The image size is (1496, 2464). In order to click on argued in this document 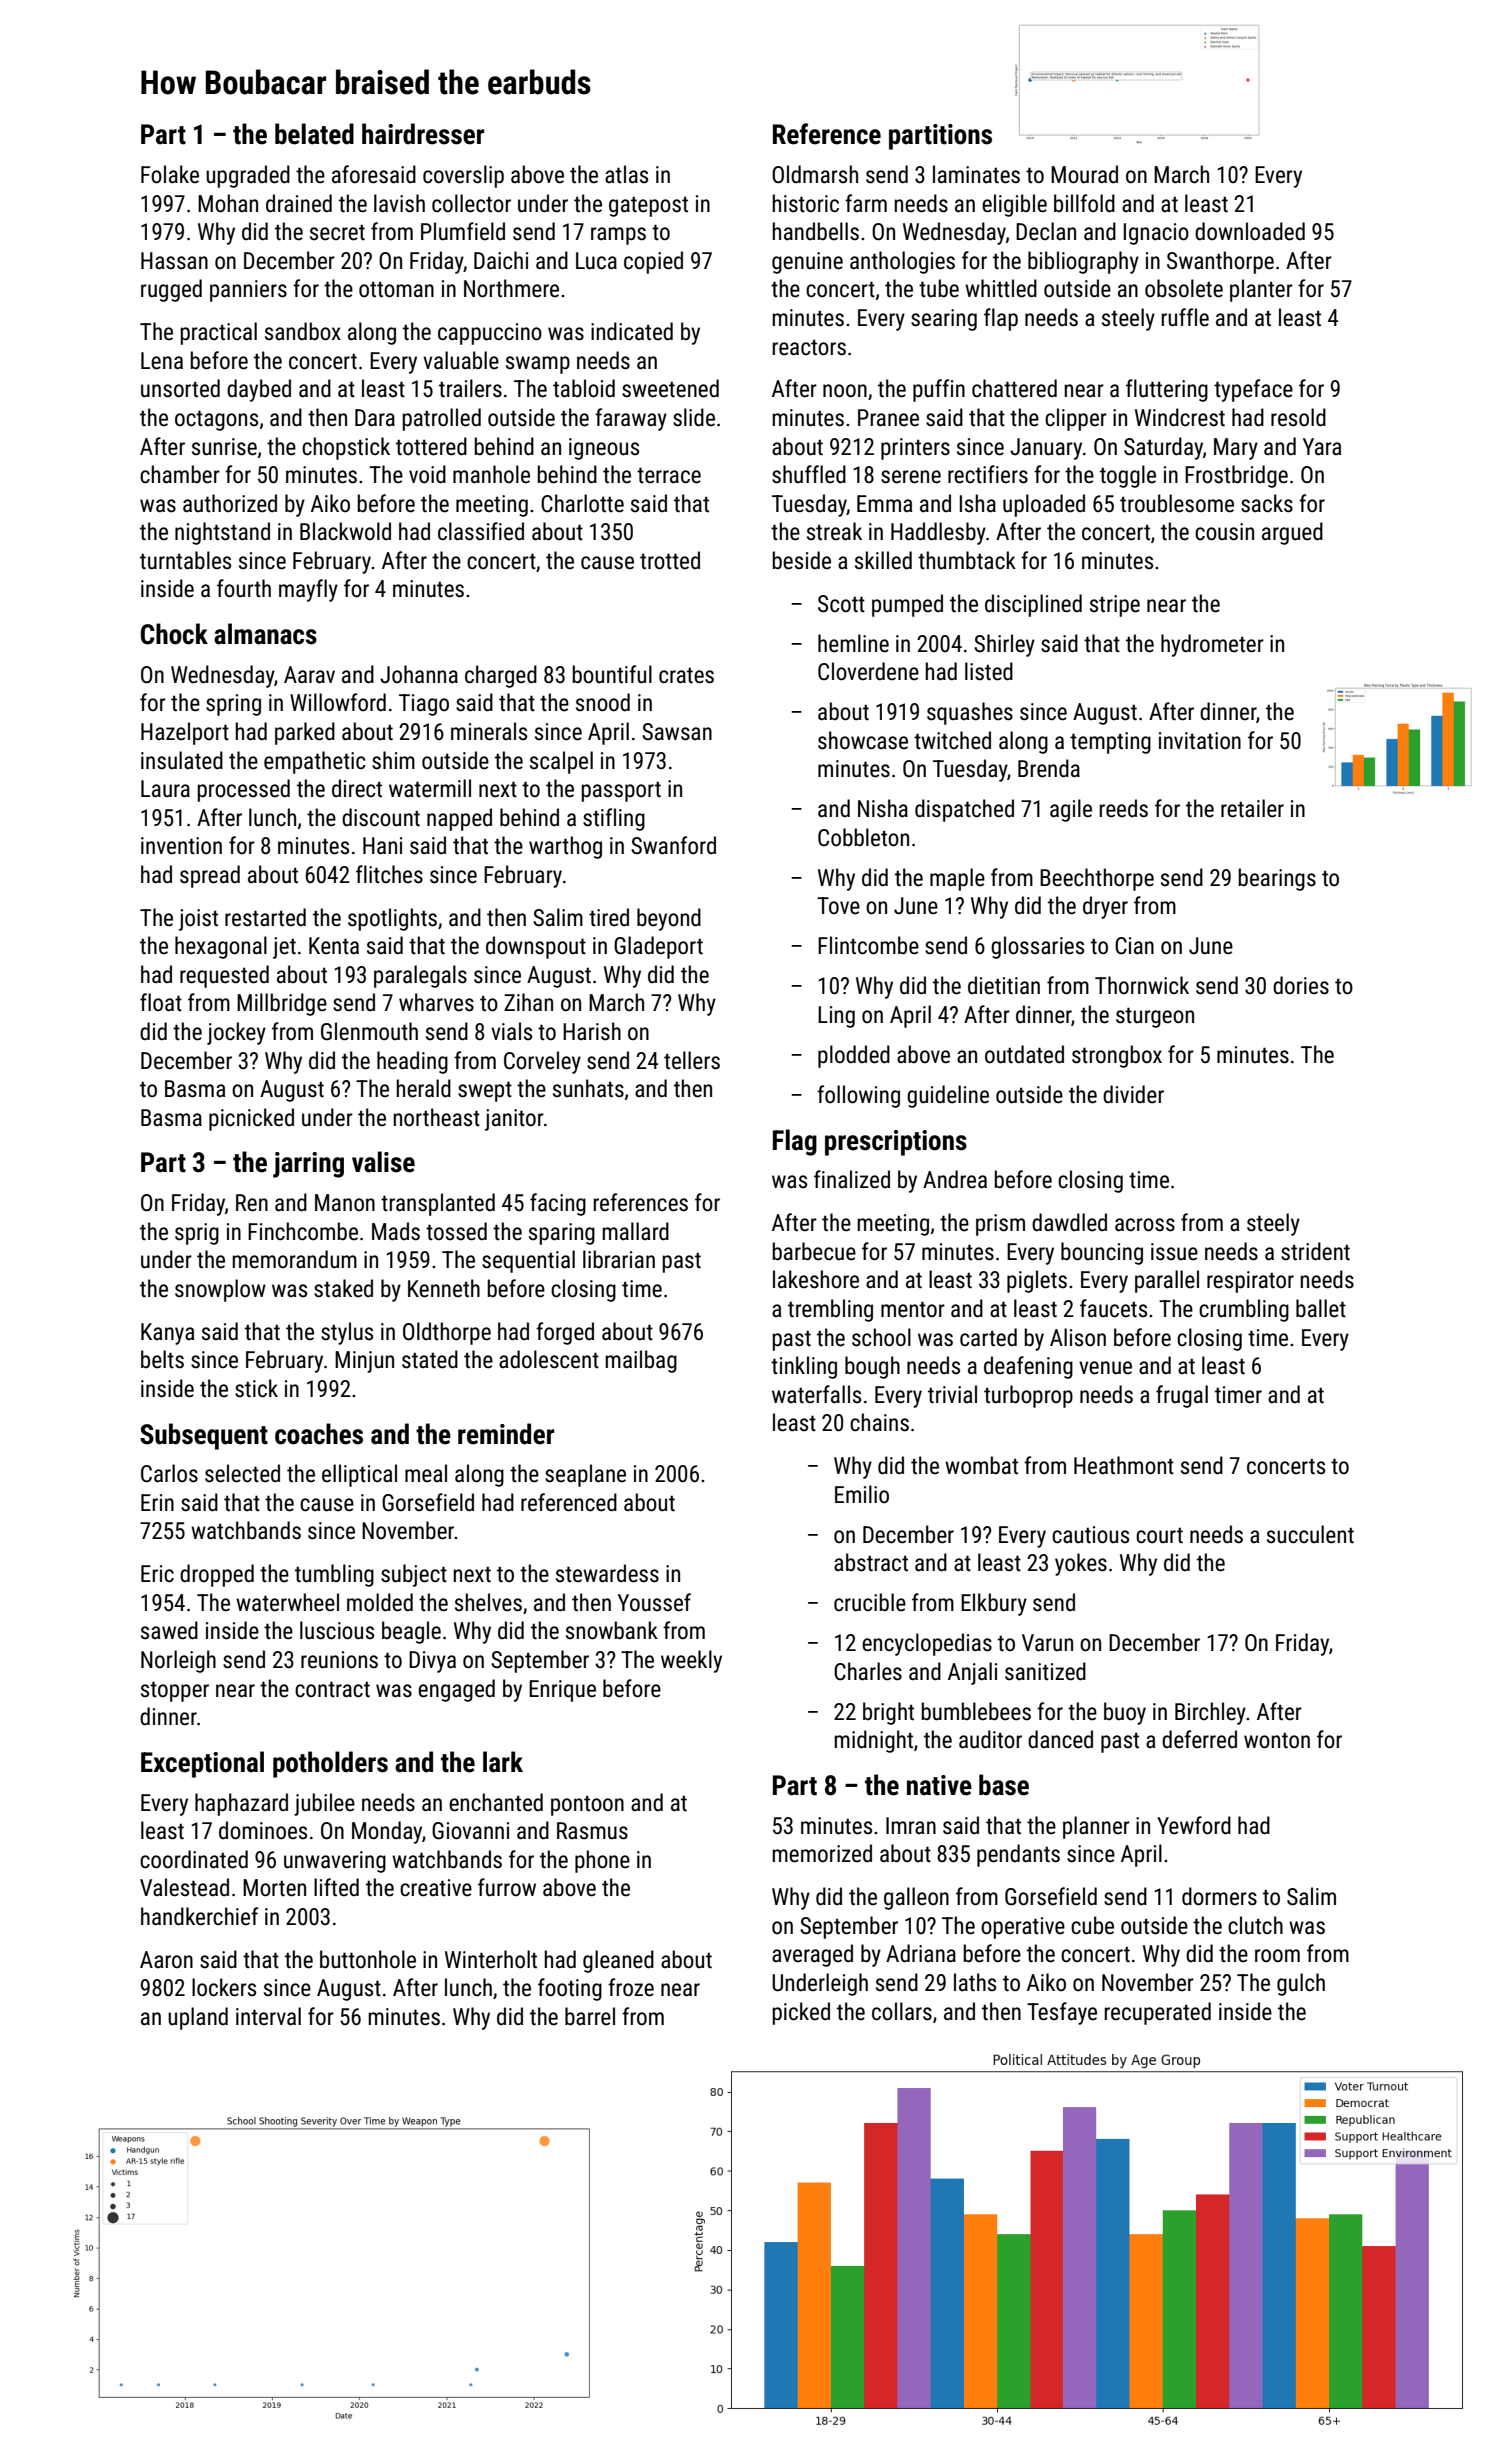, I will do `click(1292, 533)`.
